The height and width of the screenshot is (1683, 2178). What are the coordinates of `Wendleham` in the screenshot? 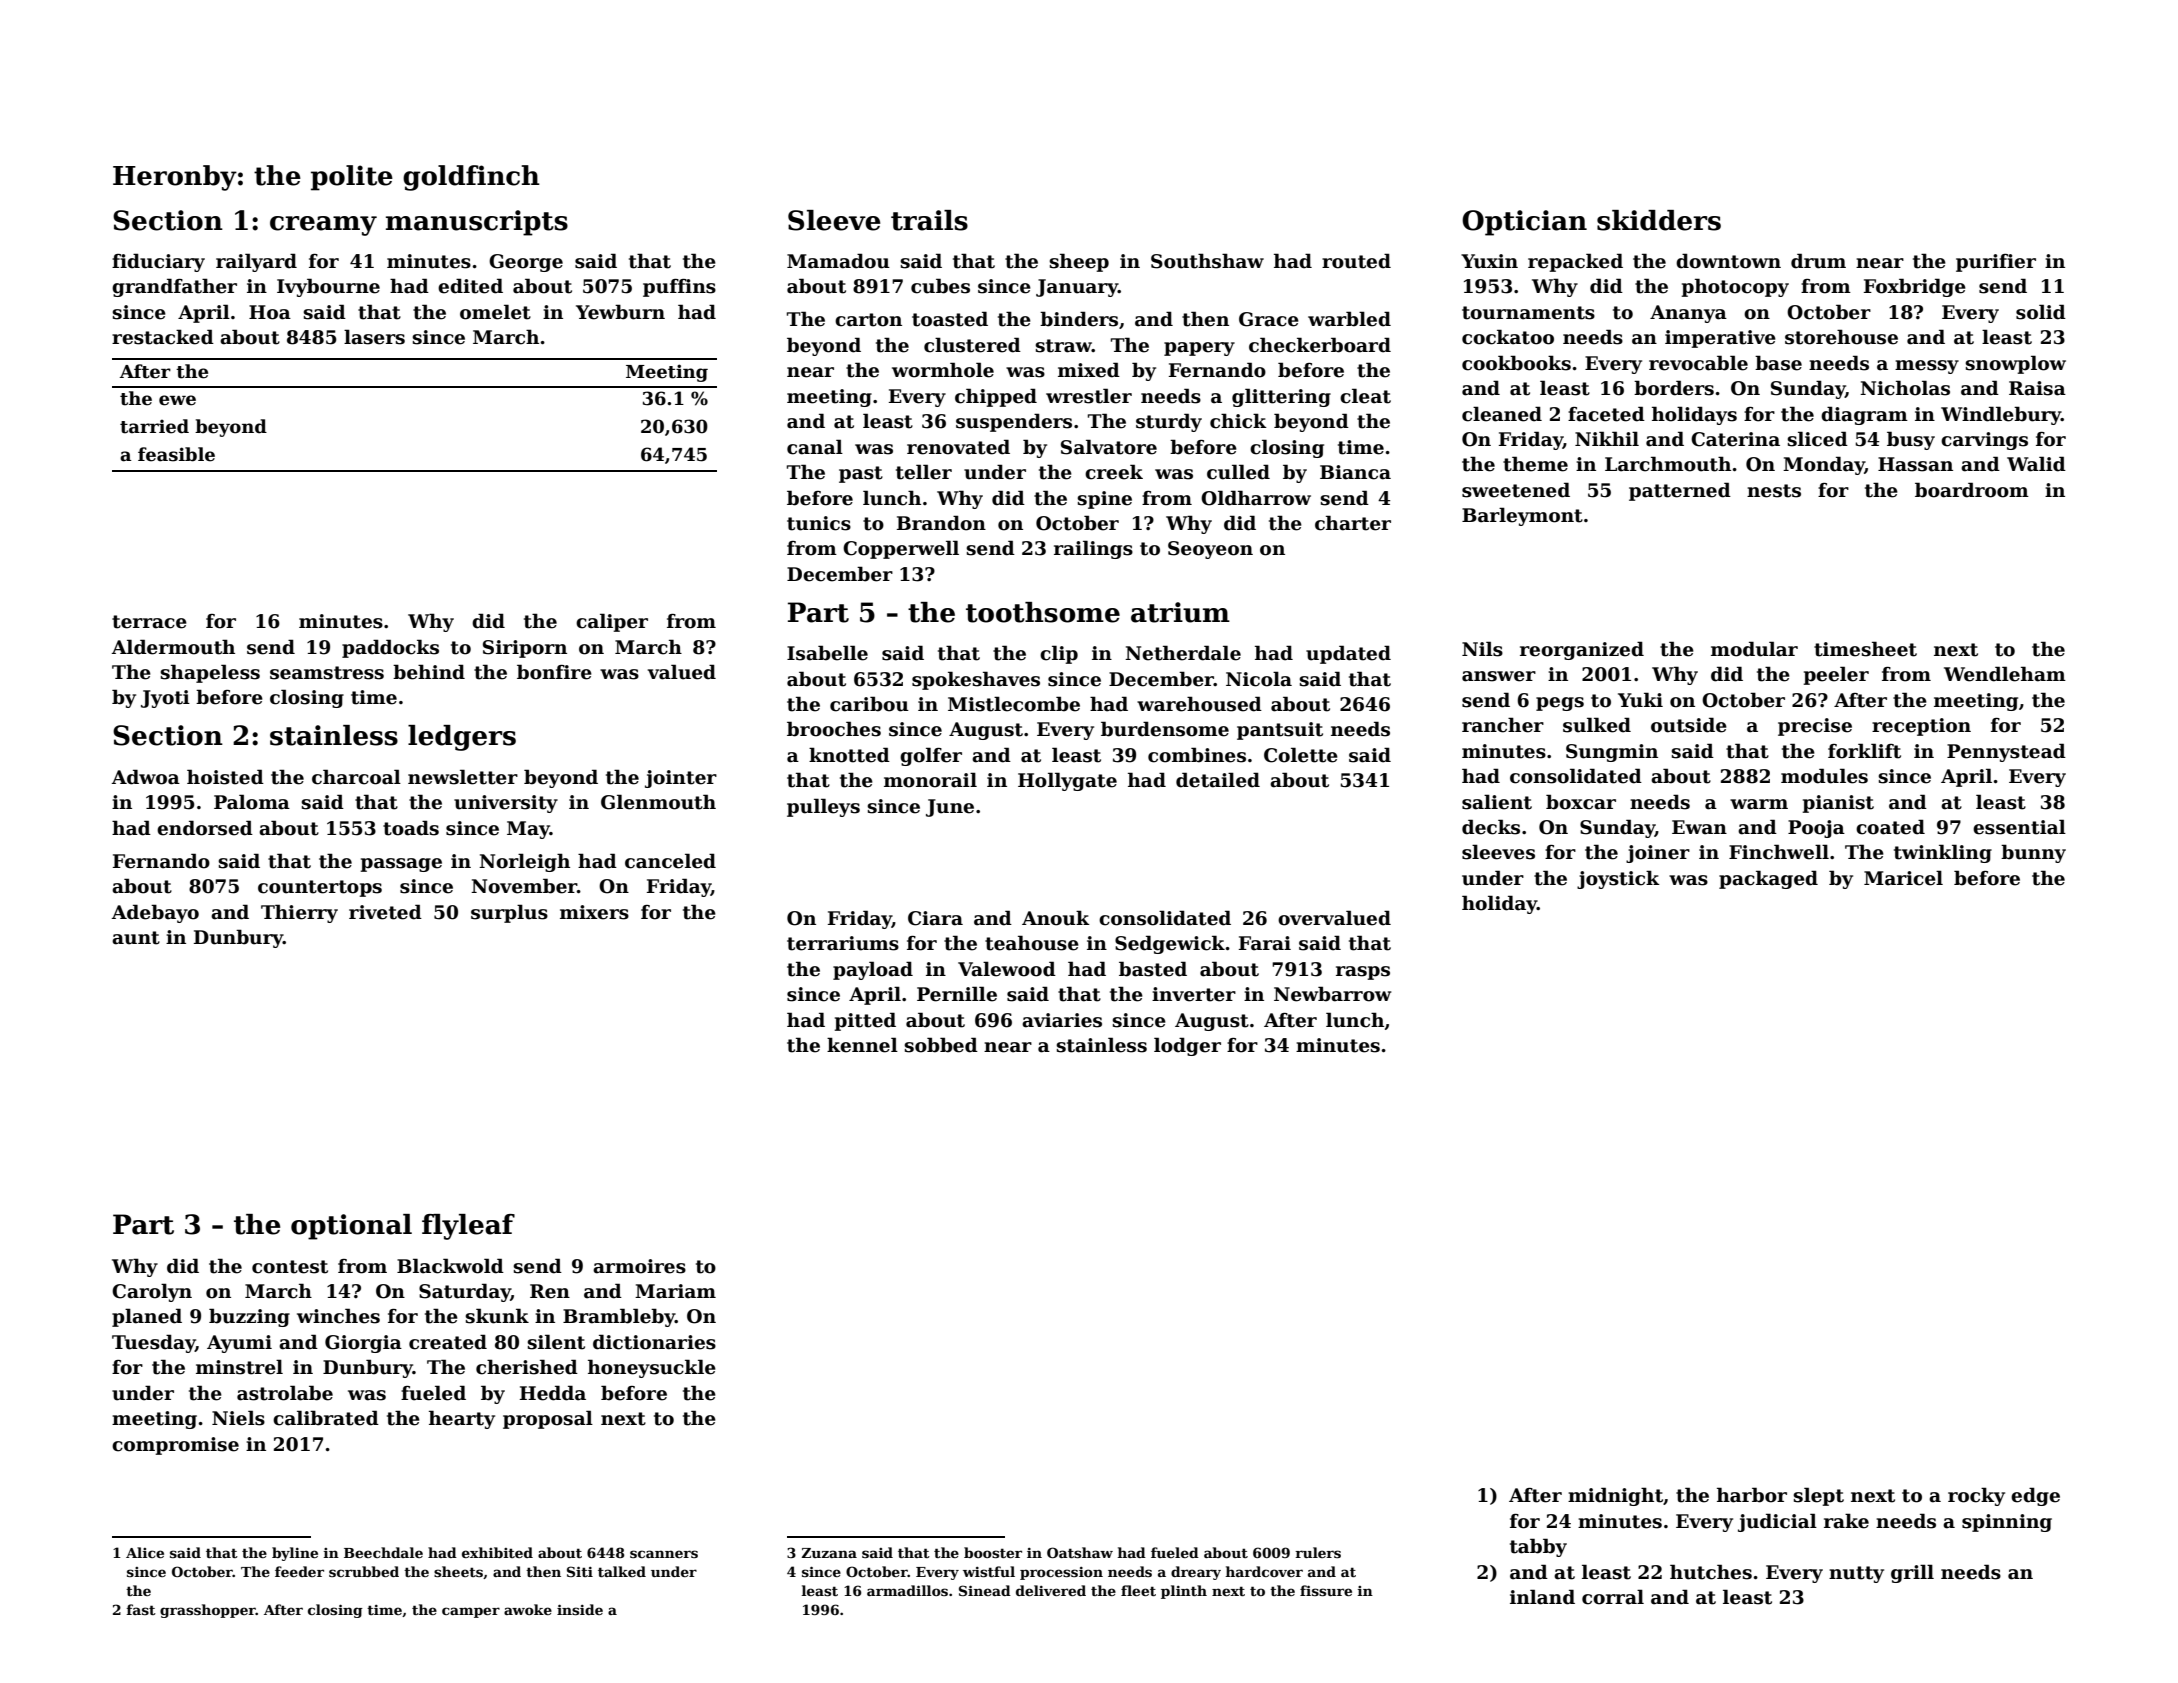 It's located at (2005, 674).
